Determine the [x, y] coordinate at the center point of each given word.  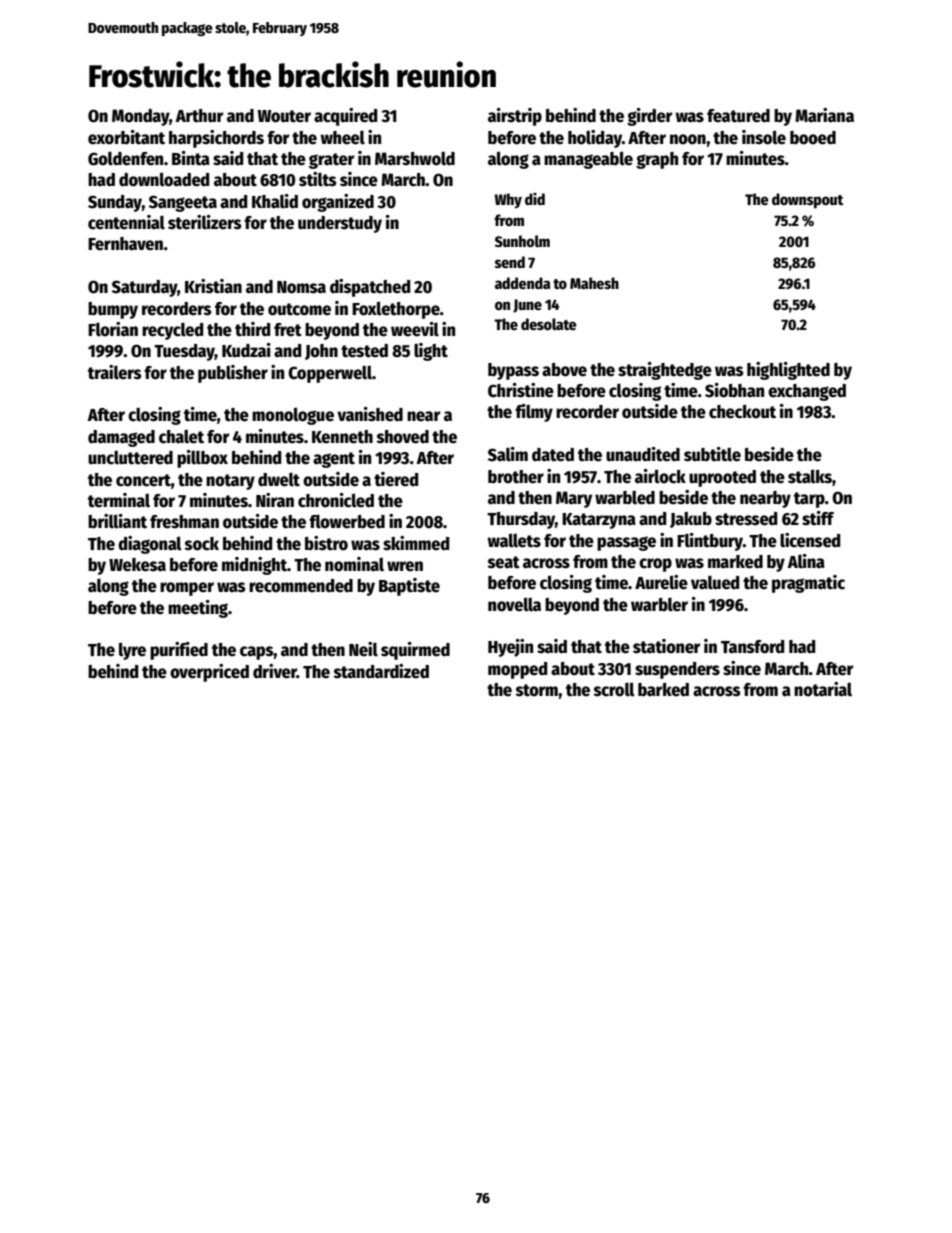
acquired [345, 117]
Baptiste [409, 587]
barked [663, 690]
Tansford [752, 647]
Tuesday [184, 352]
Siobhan [734, 390]
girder [649, 117]
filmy [534, 413]
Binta [191, 158]
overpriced [209, 673]
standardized [381, 671]
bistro [326, 543]
